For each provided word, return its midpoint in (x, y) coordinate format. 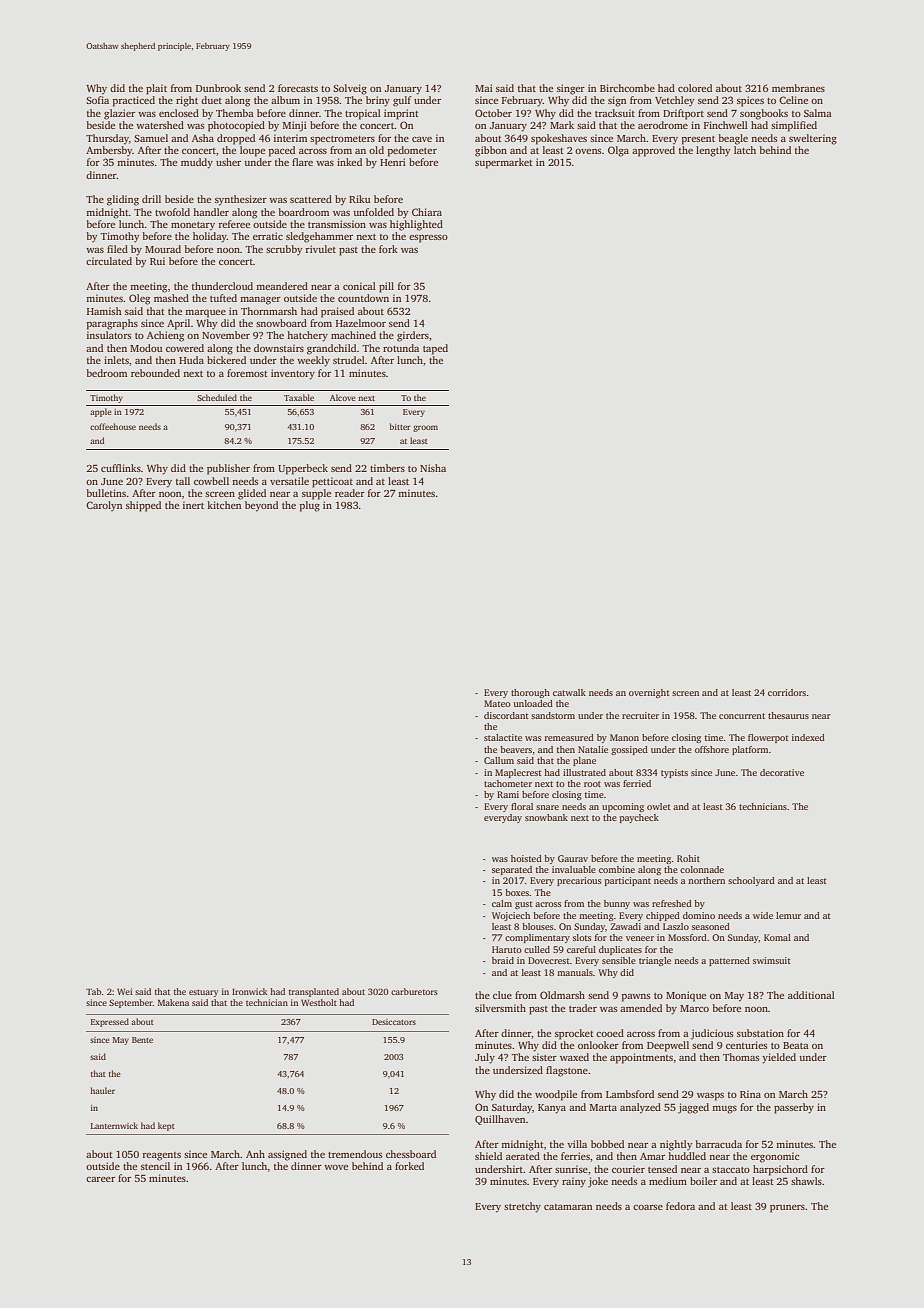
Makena (173, 1002)
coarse (648, 1207)
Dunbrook (218, 88)
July (485, 1058)
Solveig (350, 89)
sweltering (813, 139)
